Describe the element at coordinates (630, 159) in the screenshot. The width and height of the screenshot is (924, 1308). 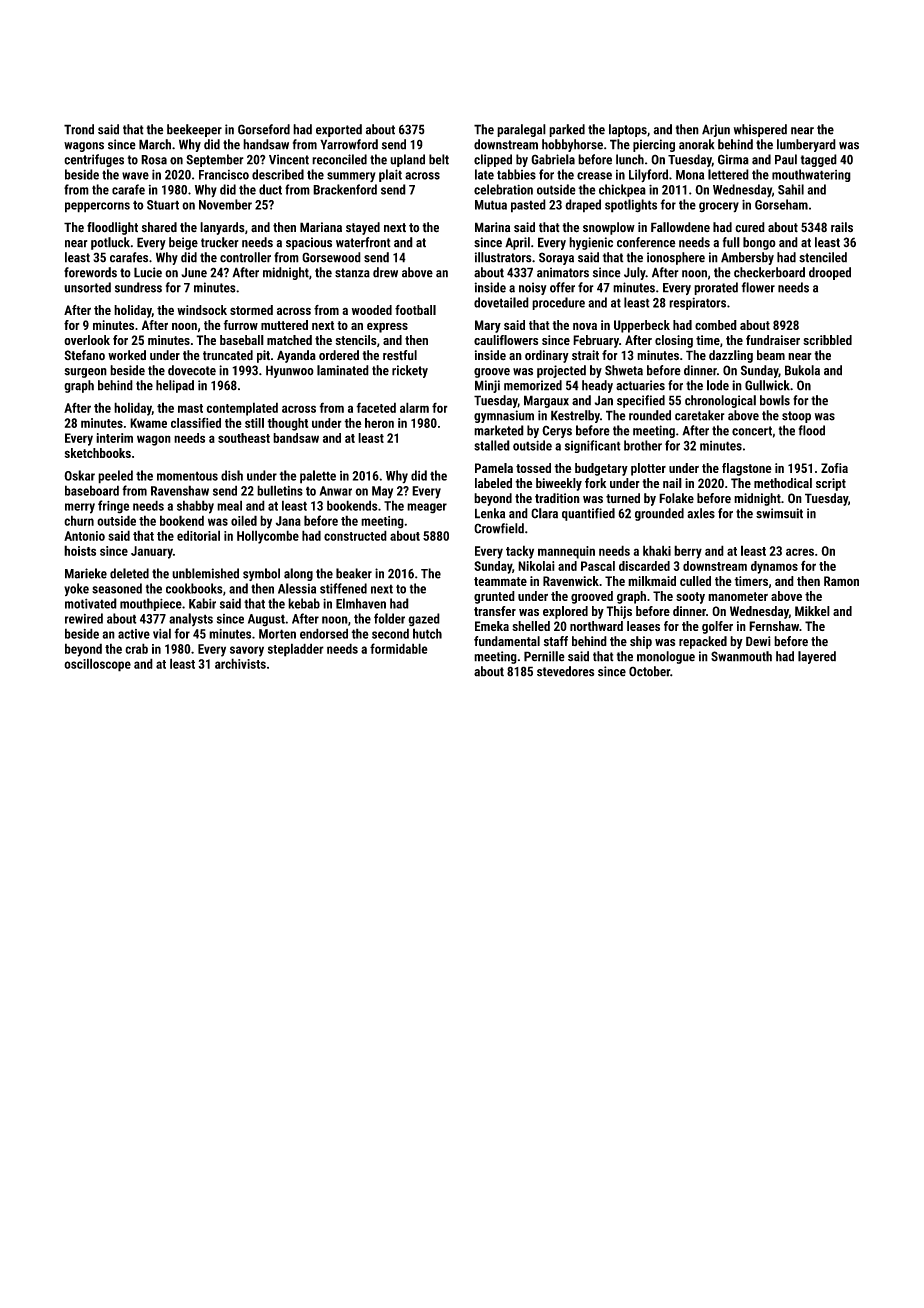
I see `lunch` at that location.
